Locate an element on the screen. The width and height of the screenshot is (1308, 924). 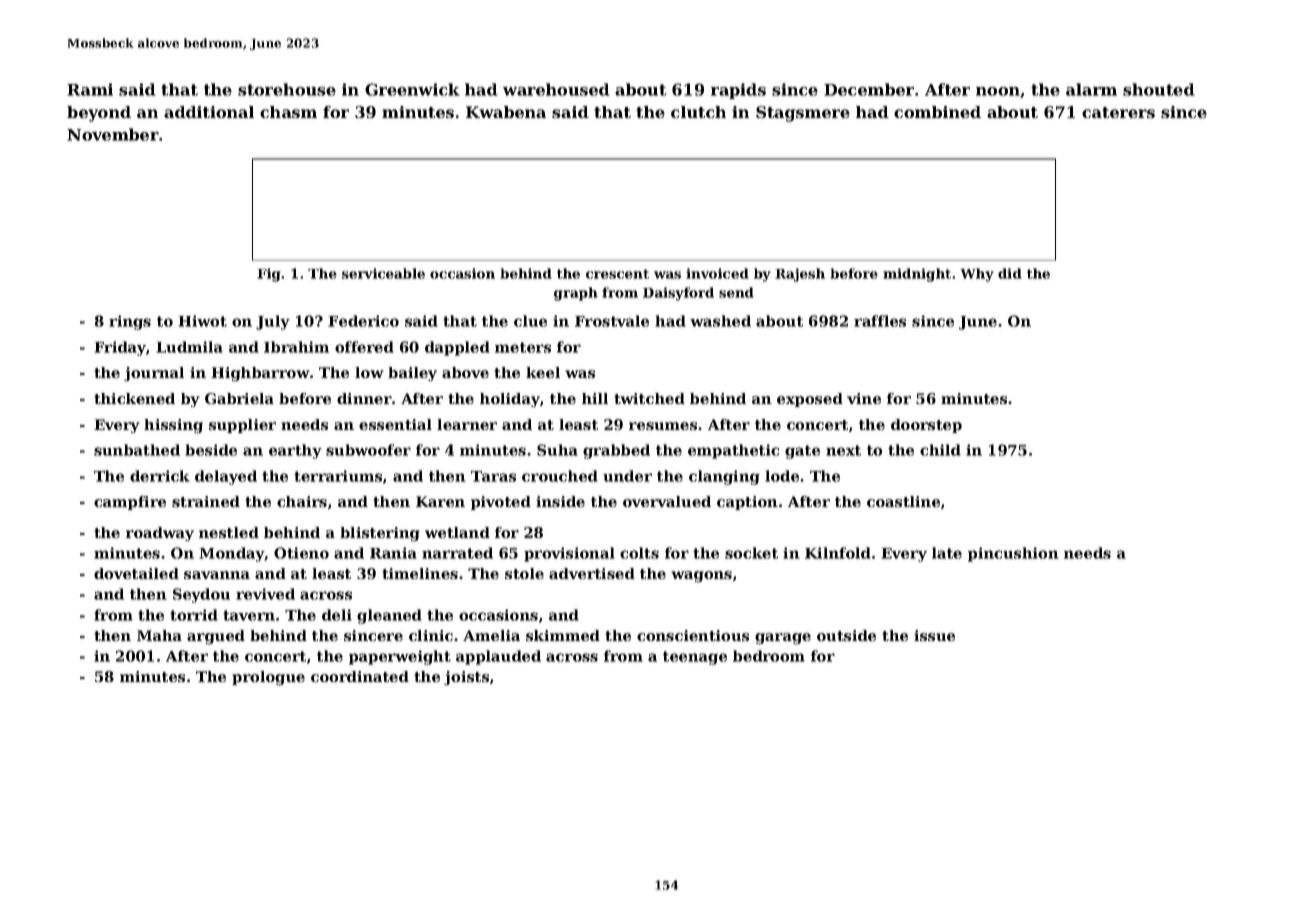
November is located at coordinates (113, 134).
